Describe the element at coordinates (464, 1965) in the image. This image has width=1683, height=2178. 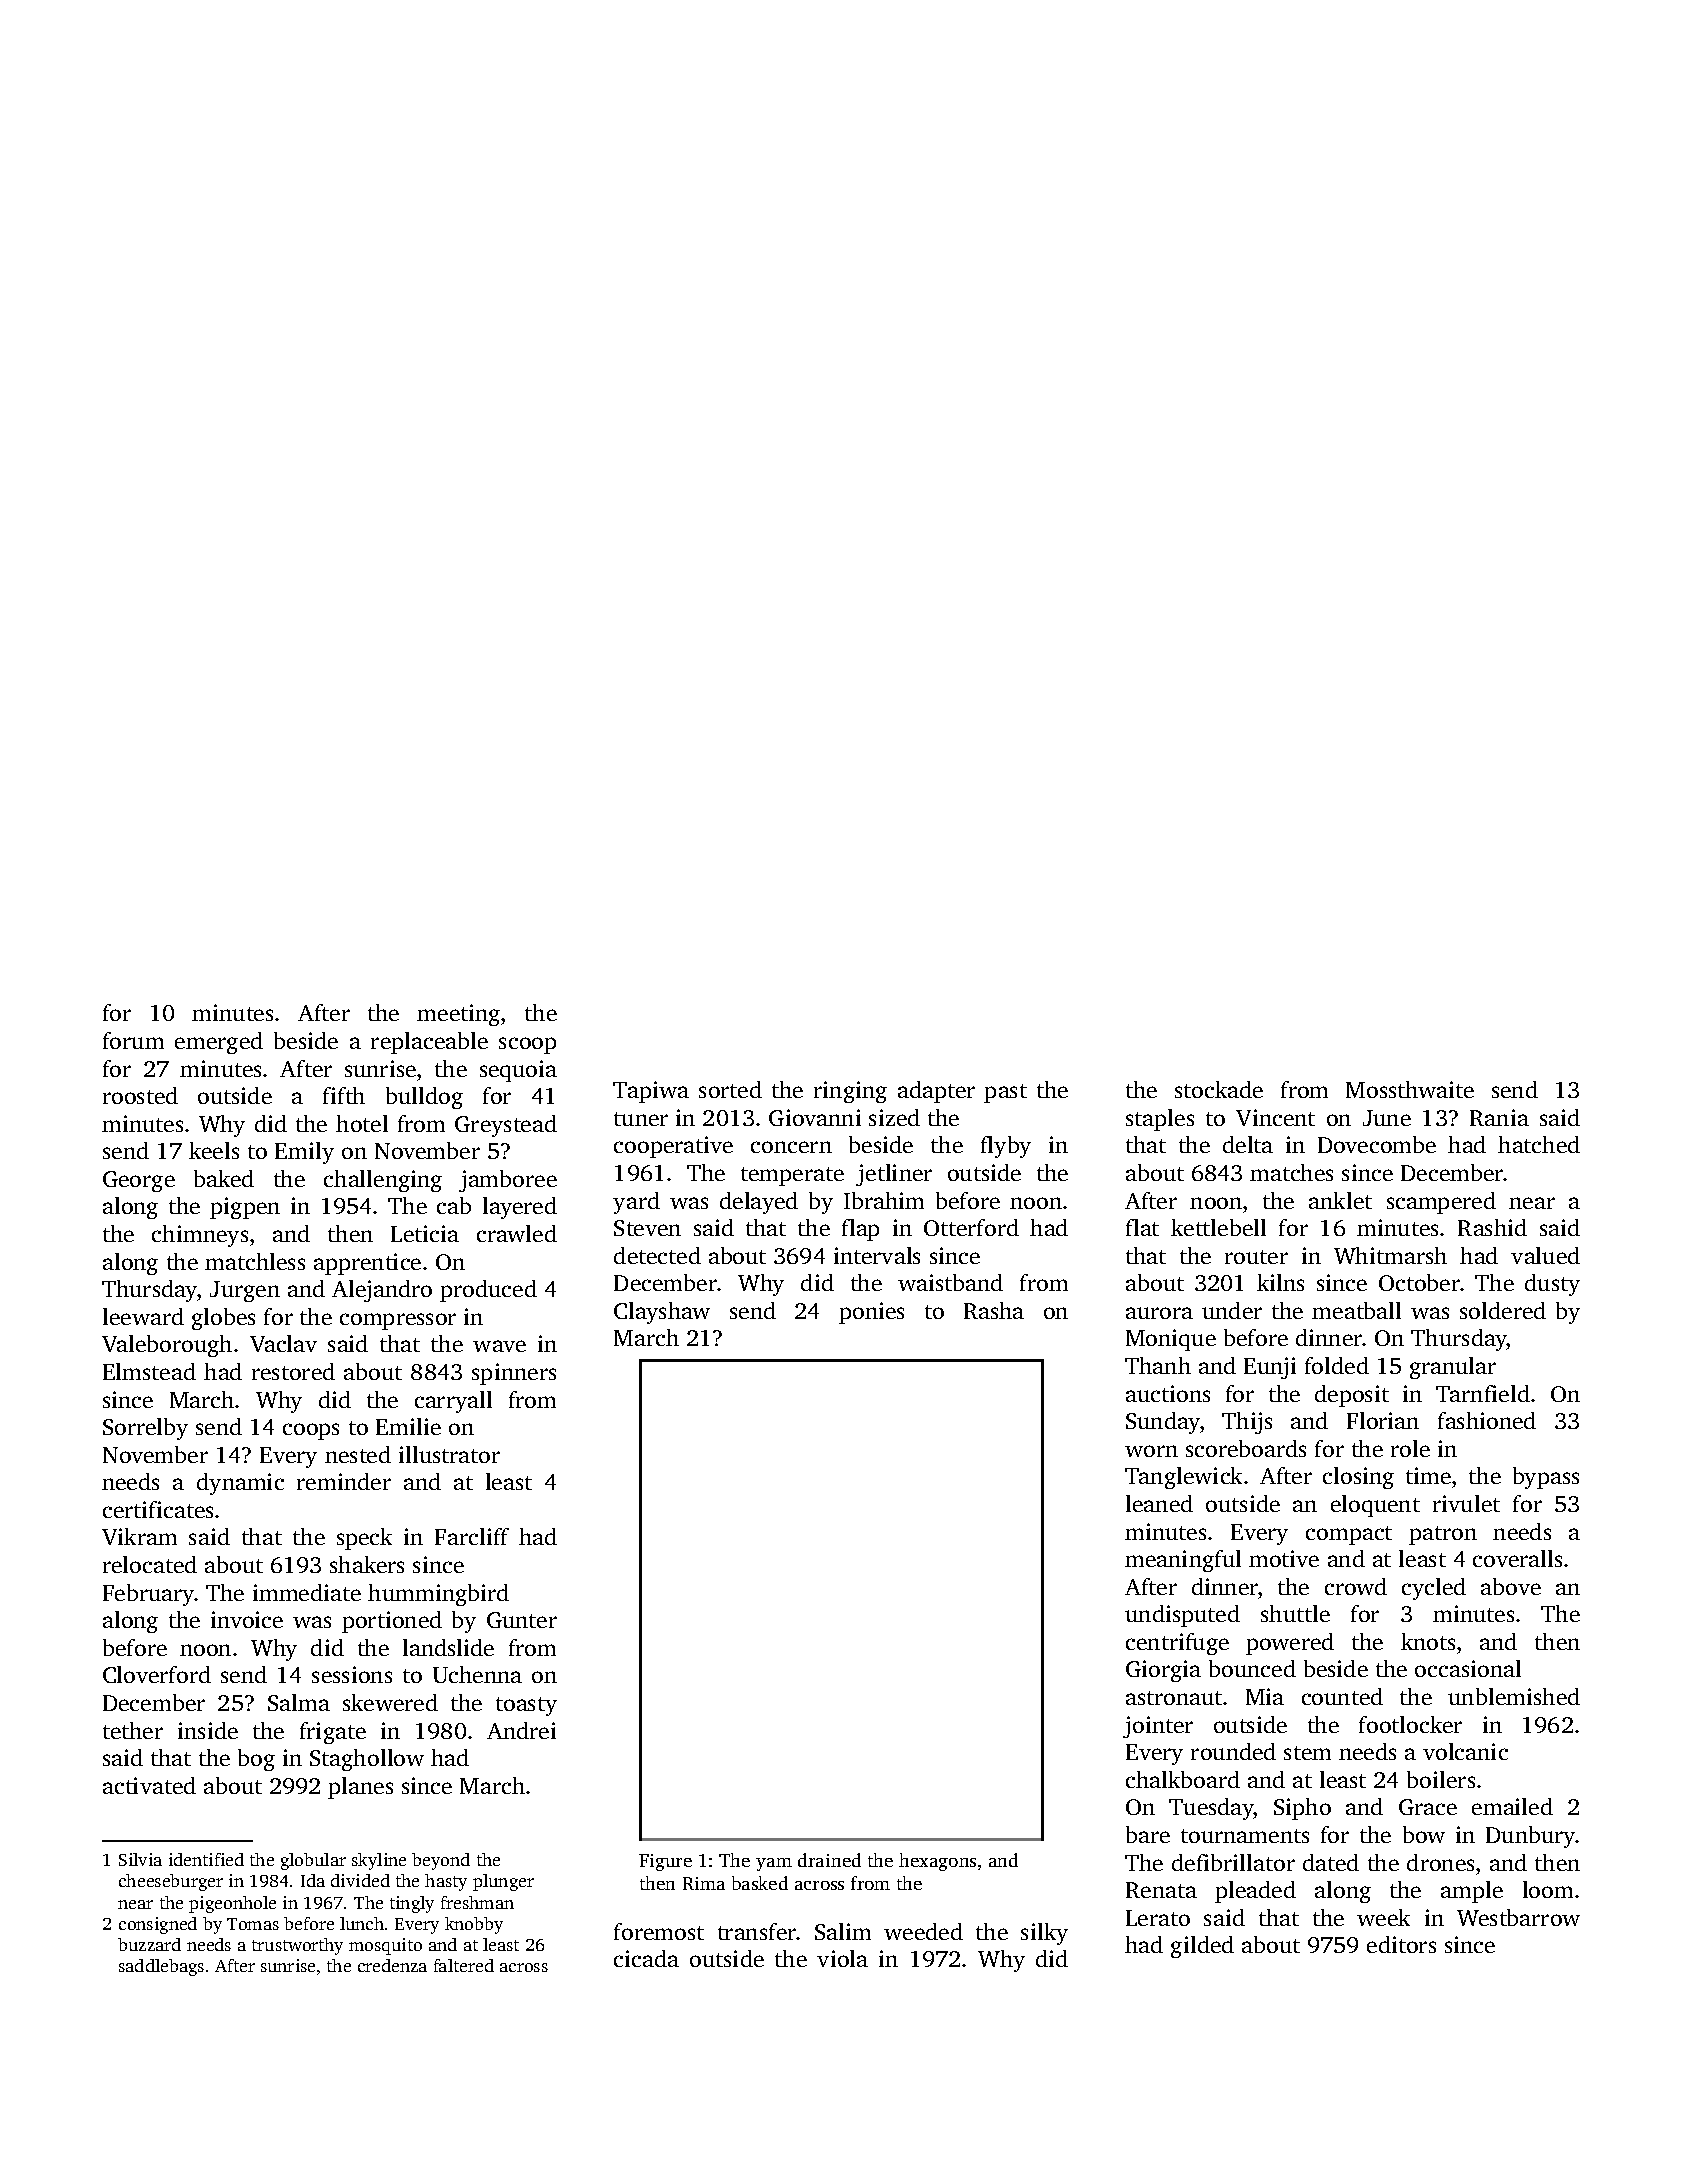
I see `faltered` at that location.
